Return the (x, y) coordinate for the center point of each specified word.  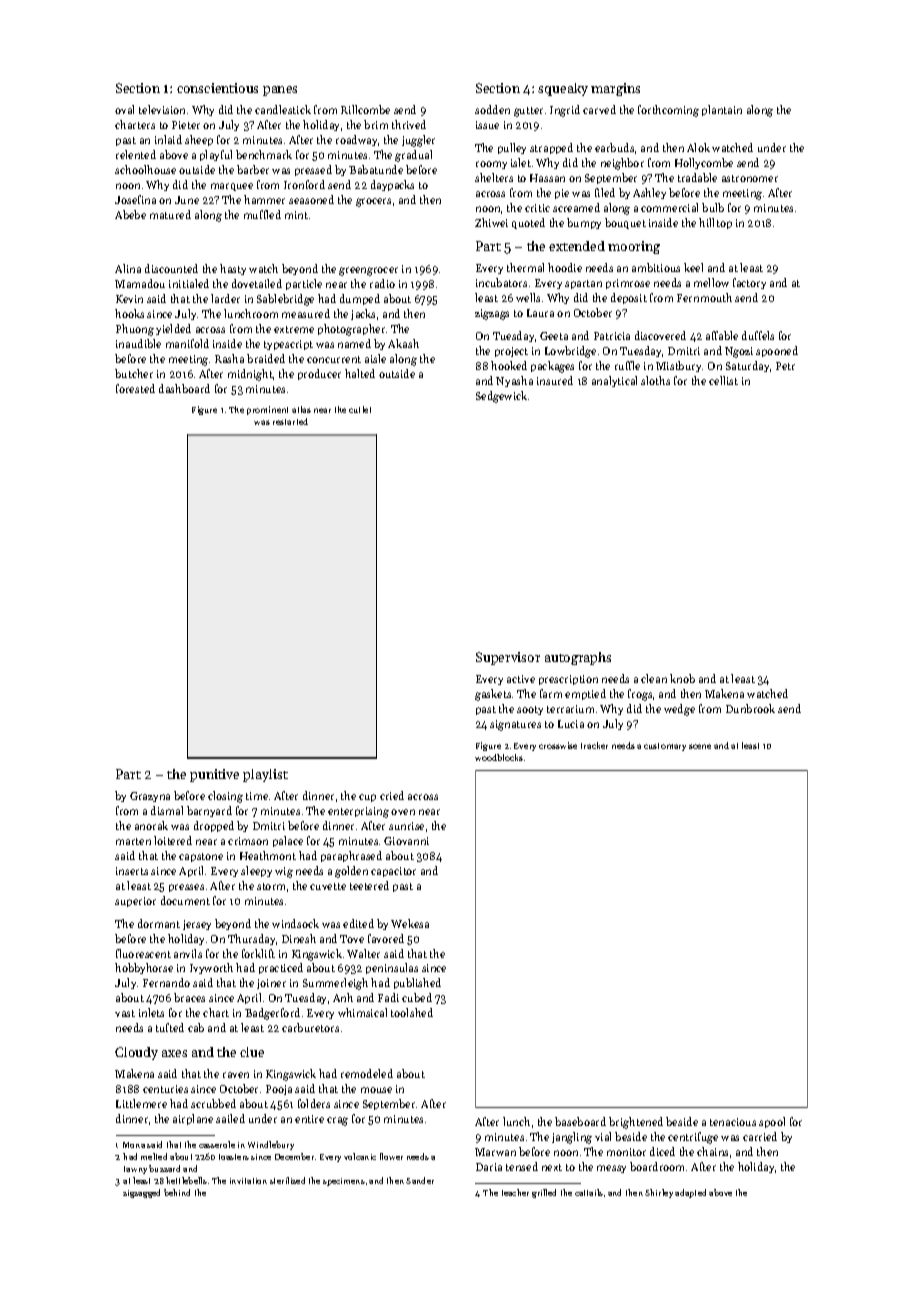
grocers (373, 202)
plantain (722, 110)
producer (319, 374)
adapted (690, 1193)
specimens (344, 1182)
